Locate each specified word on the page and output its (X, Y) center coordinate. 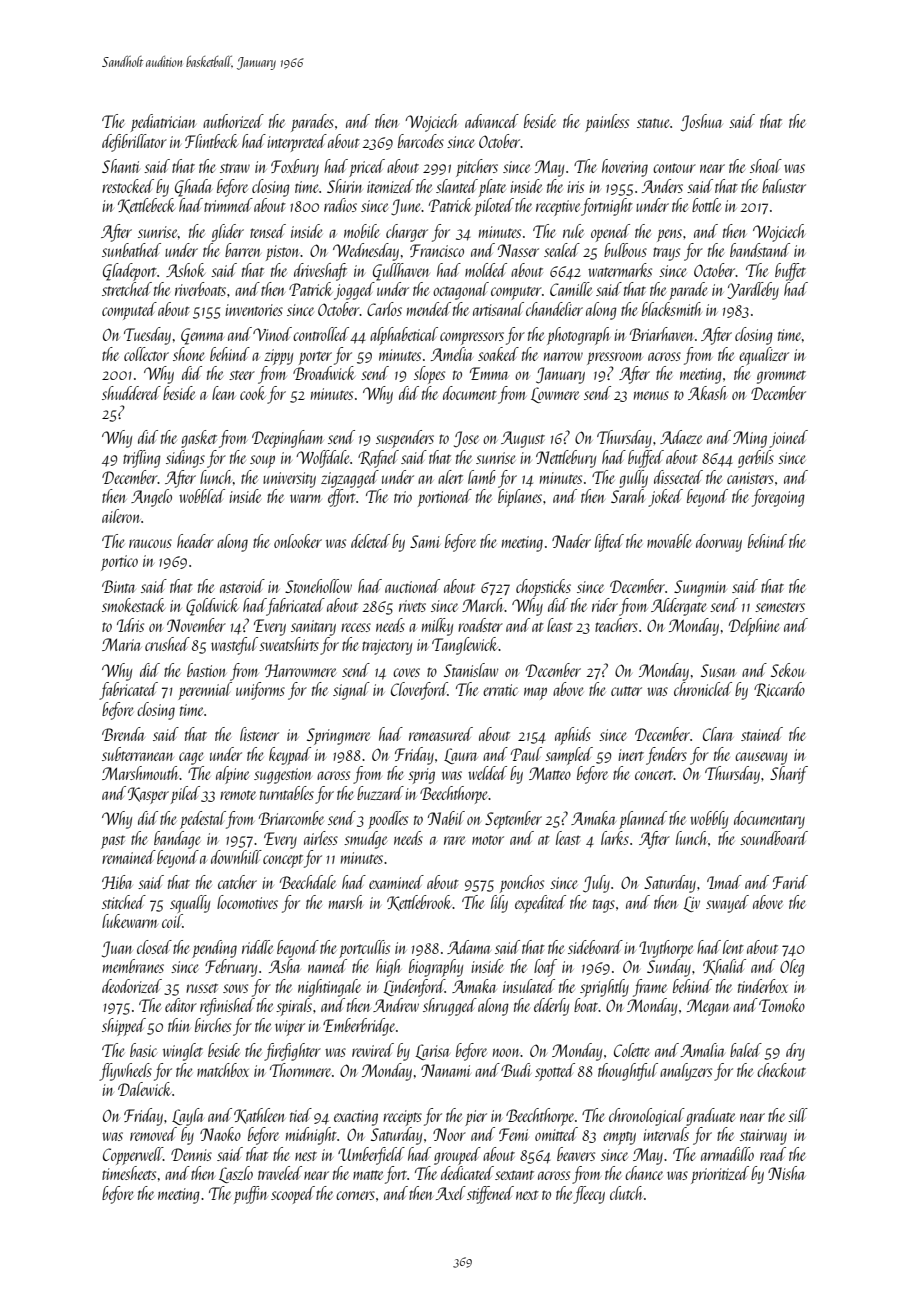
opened (610, 233)
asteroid (242, 586)
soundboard (774, 838)
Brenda (123, 734)
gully (633, 479)
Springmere (338, 736)
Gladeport (130, 272)
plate (492, 188)
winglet (183, 1052)
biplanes (520, 498)
